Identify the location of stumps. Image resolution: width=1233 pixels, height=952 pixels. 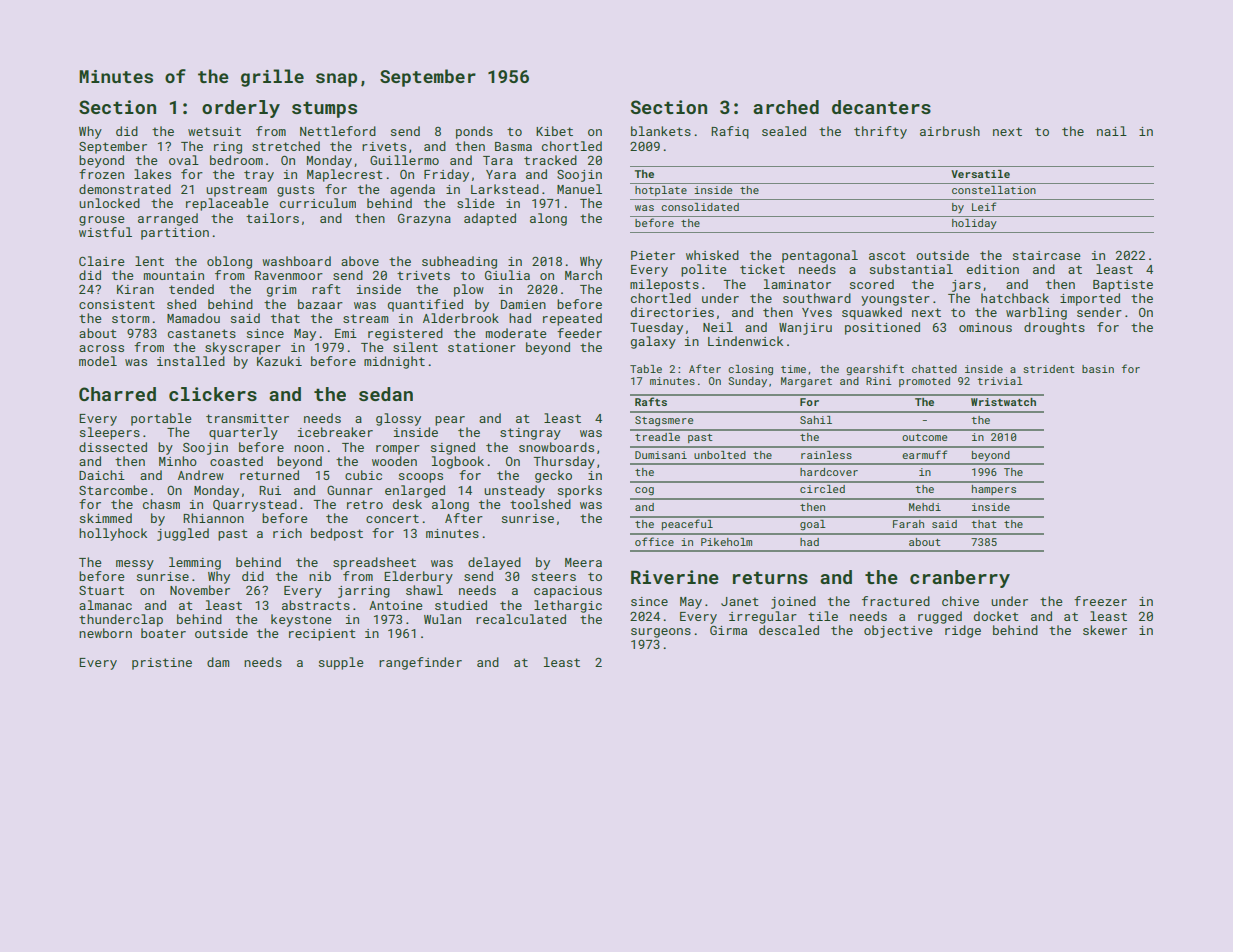
(324, 109).
